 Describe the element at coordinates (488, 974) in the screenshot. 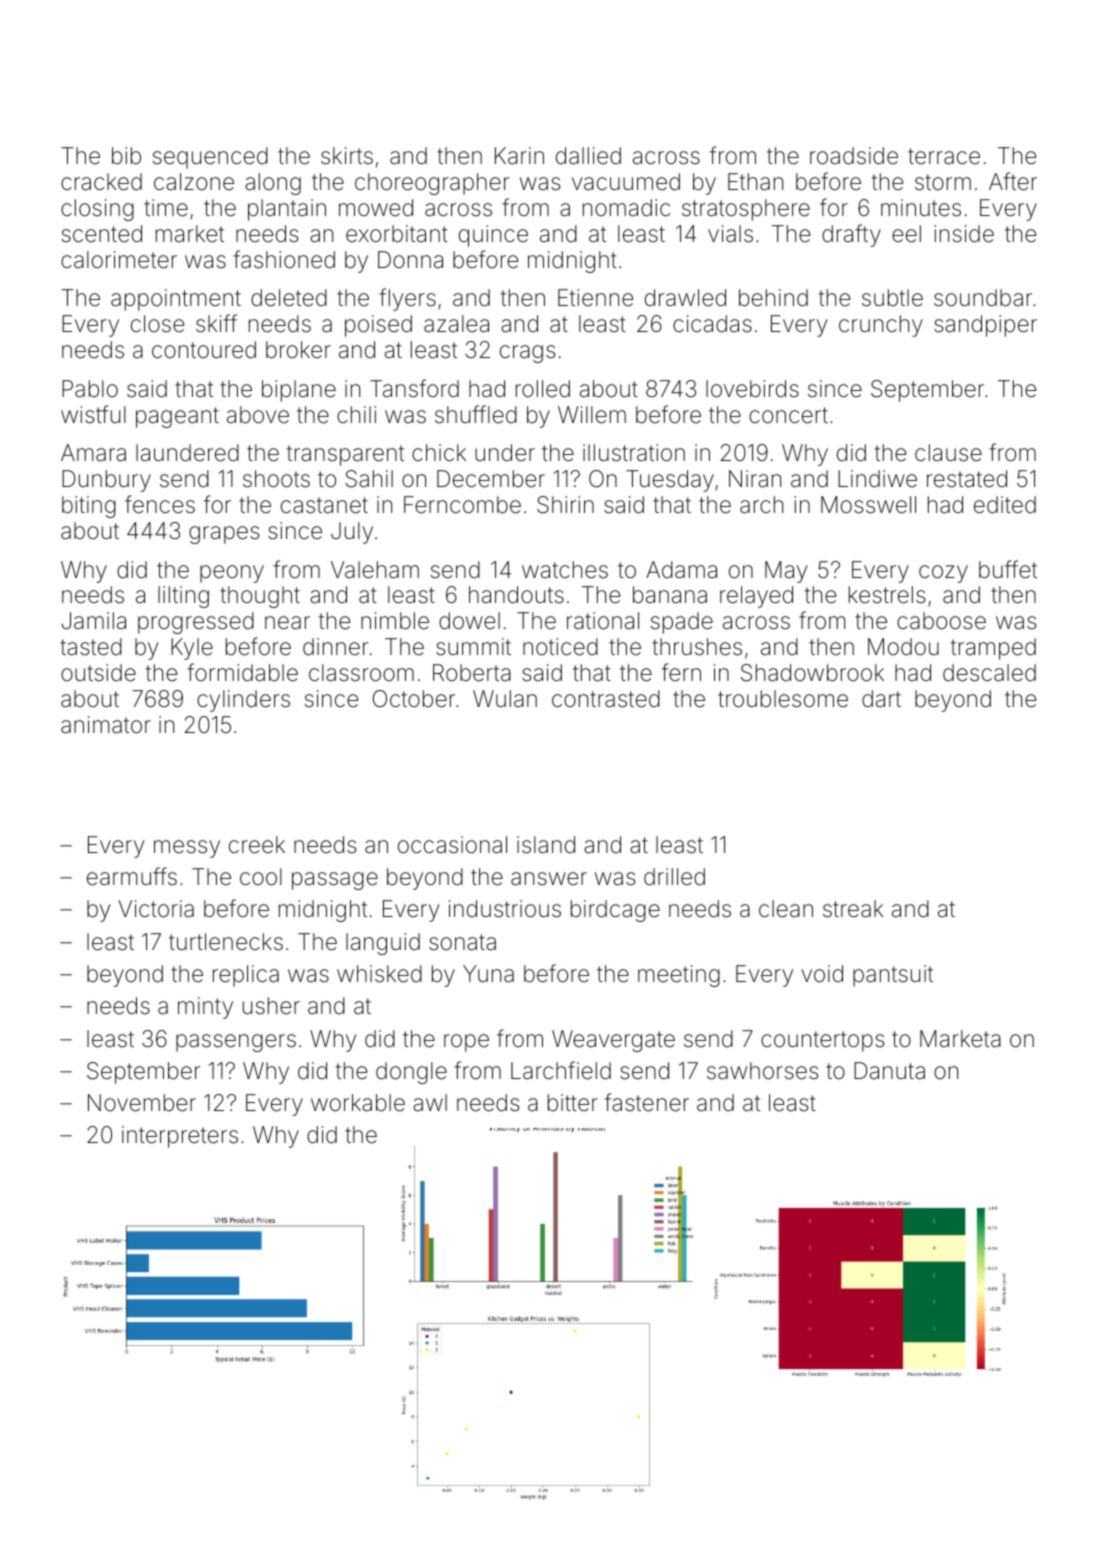

I see `Yuna` at that location.
